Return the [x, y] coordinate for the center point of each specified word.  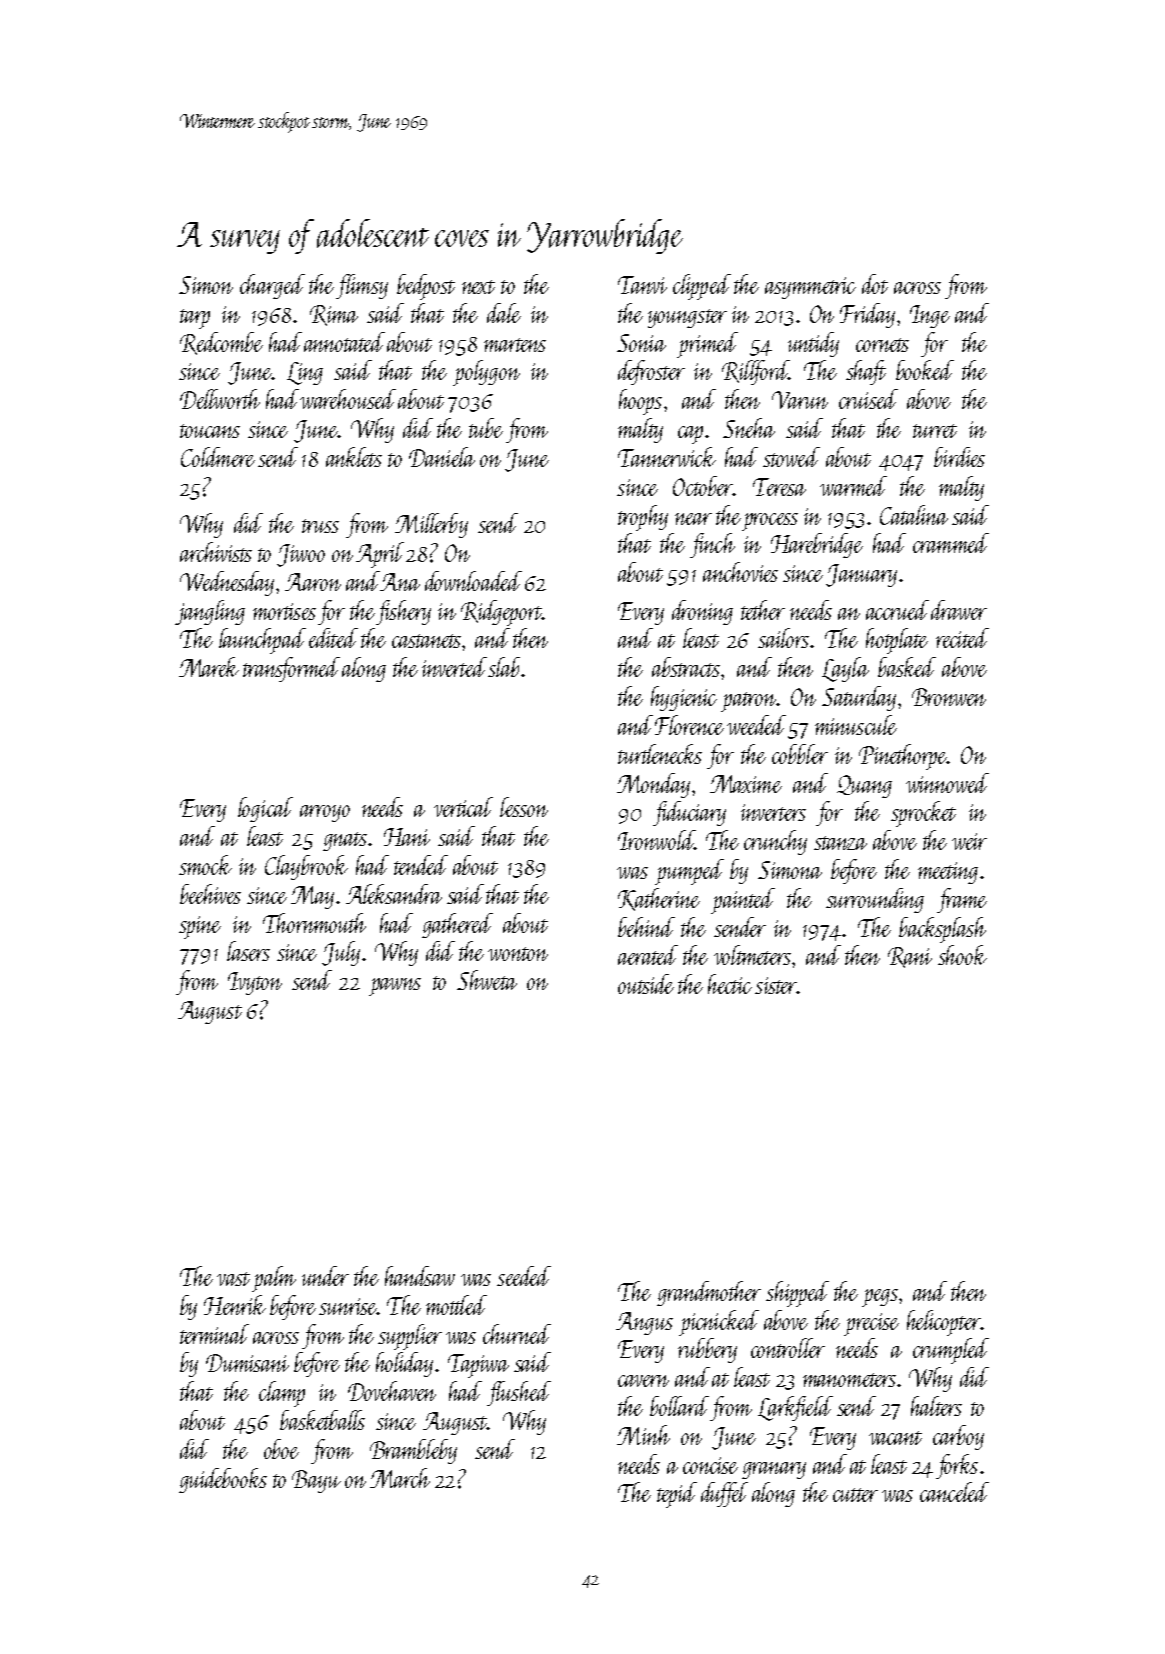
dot [875, 284]
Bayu [316, 1481]
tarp [195, 319]
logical [265, 809]
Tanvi [642, 285]
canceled [954, 1492]
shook [962, 955]
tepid [677, 1495]
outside [646, 984]
